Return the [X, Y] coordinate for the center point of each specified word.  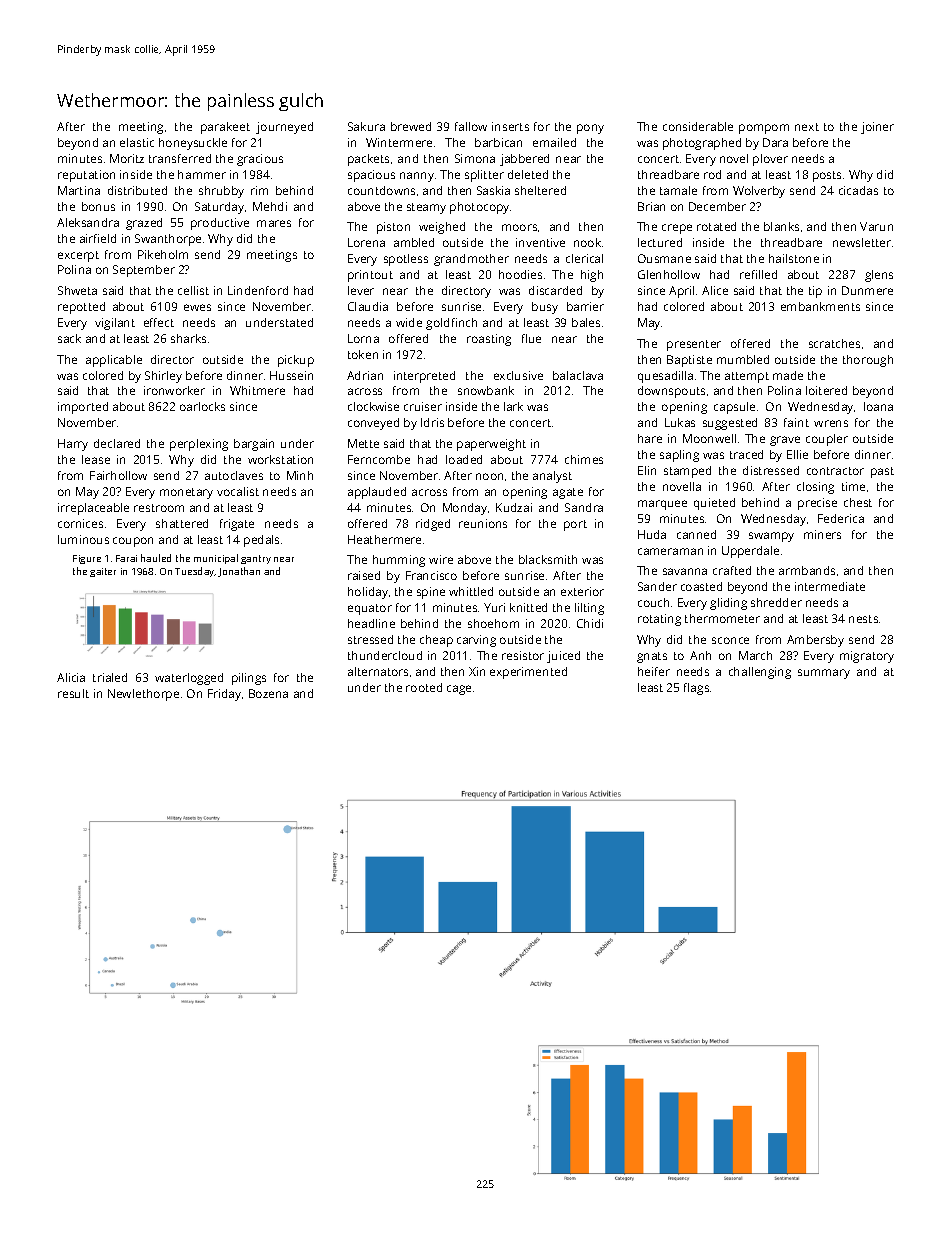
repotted [81, 308]
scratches [834, 343]
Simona [475, 158]
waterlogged [189, 679]
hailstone [794, 258]
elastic [137, 142]
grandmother [471, 260]
